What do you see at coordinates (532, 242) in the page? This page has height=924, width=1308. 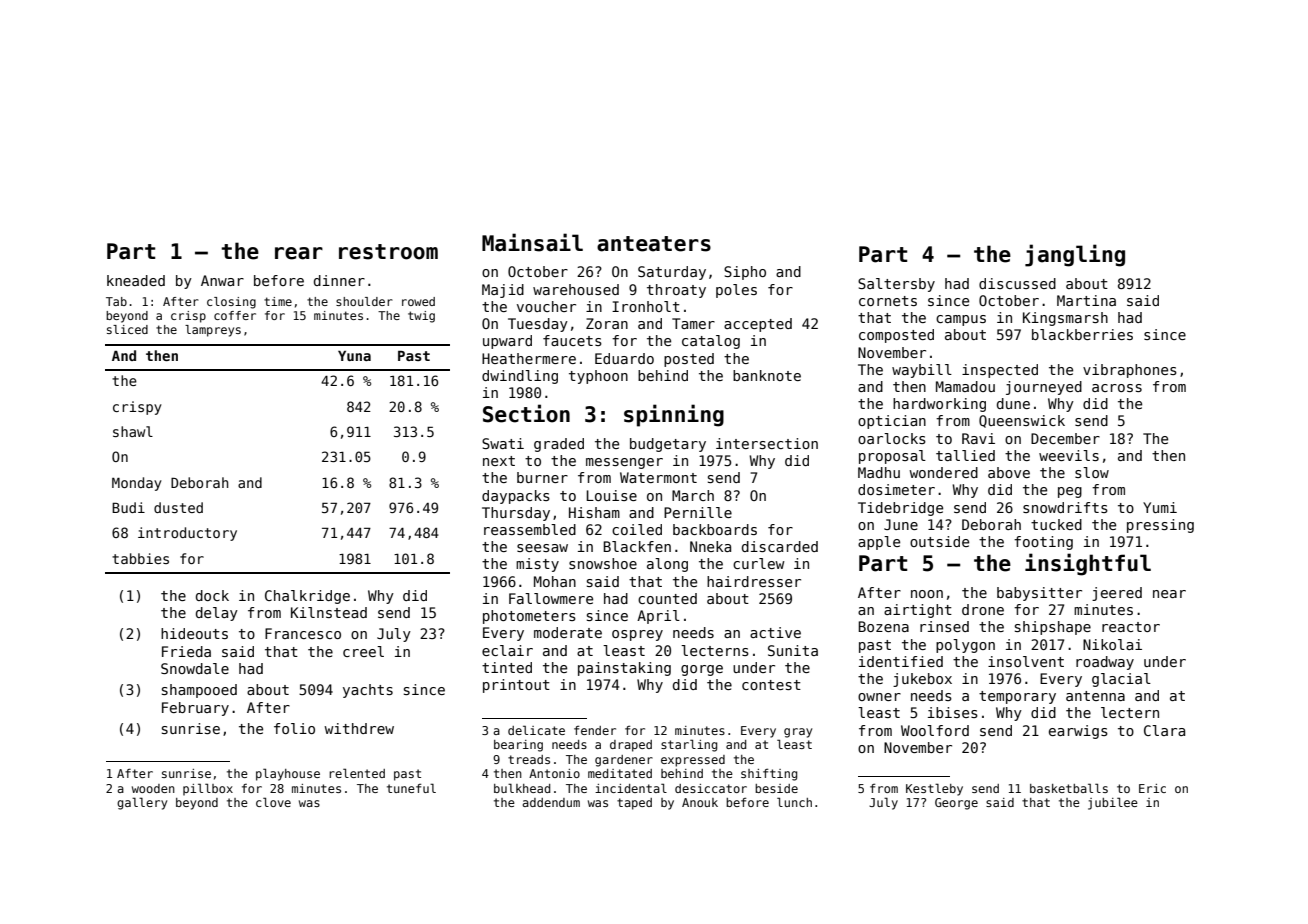 I see `Mainsail` at bounding box center [532, 242].
